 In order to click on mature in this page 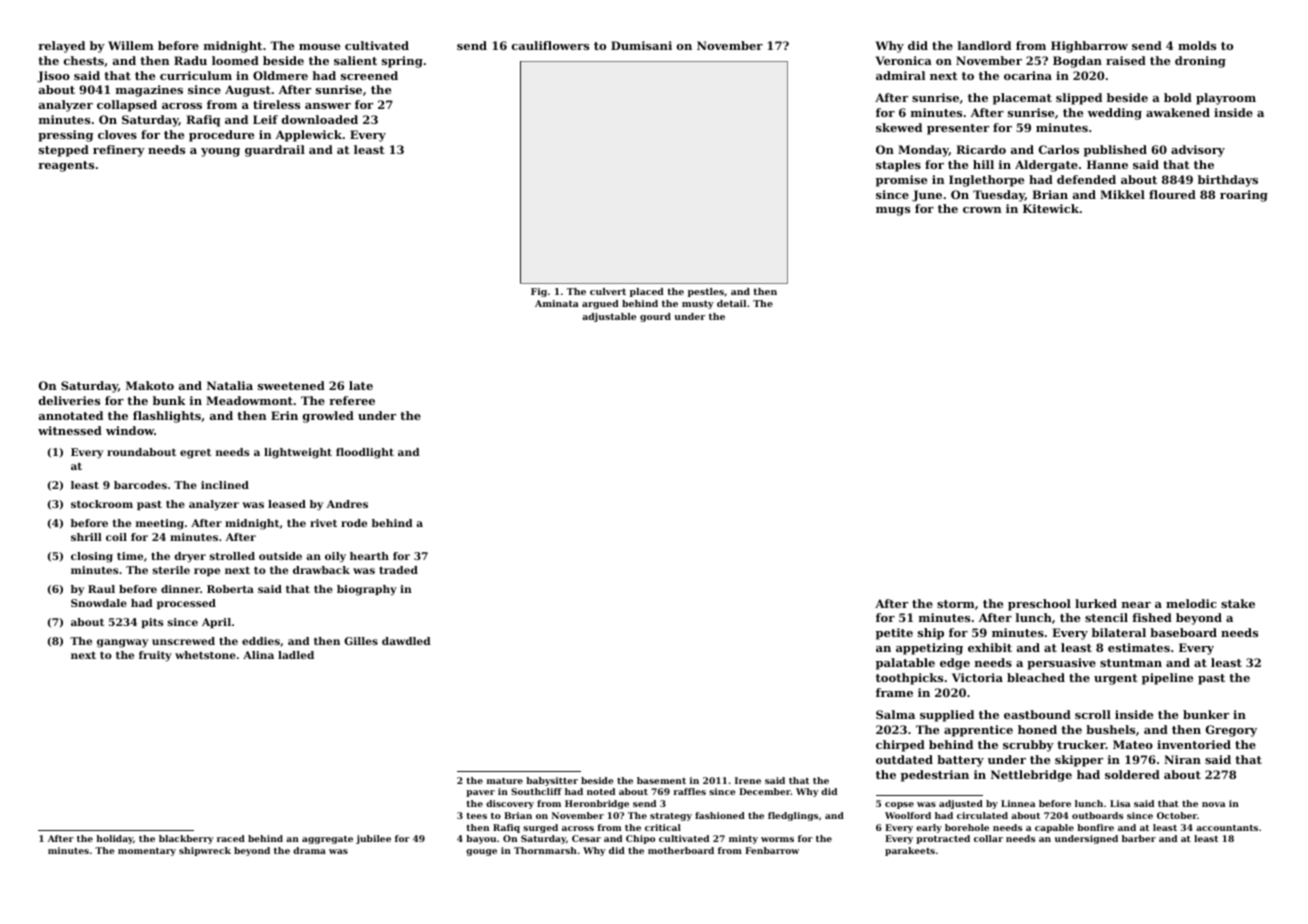, I will do `click(505, 781)`.
